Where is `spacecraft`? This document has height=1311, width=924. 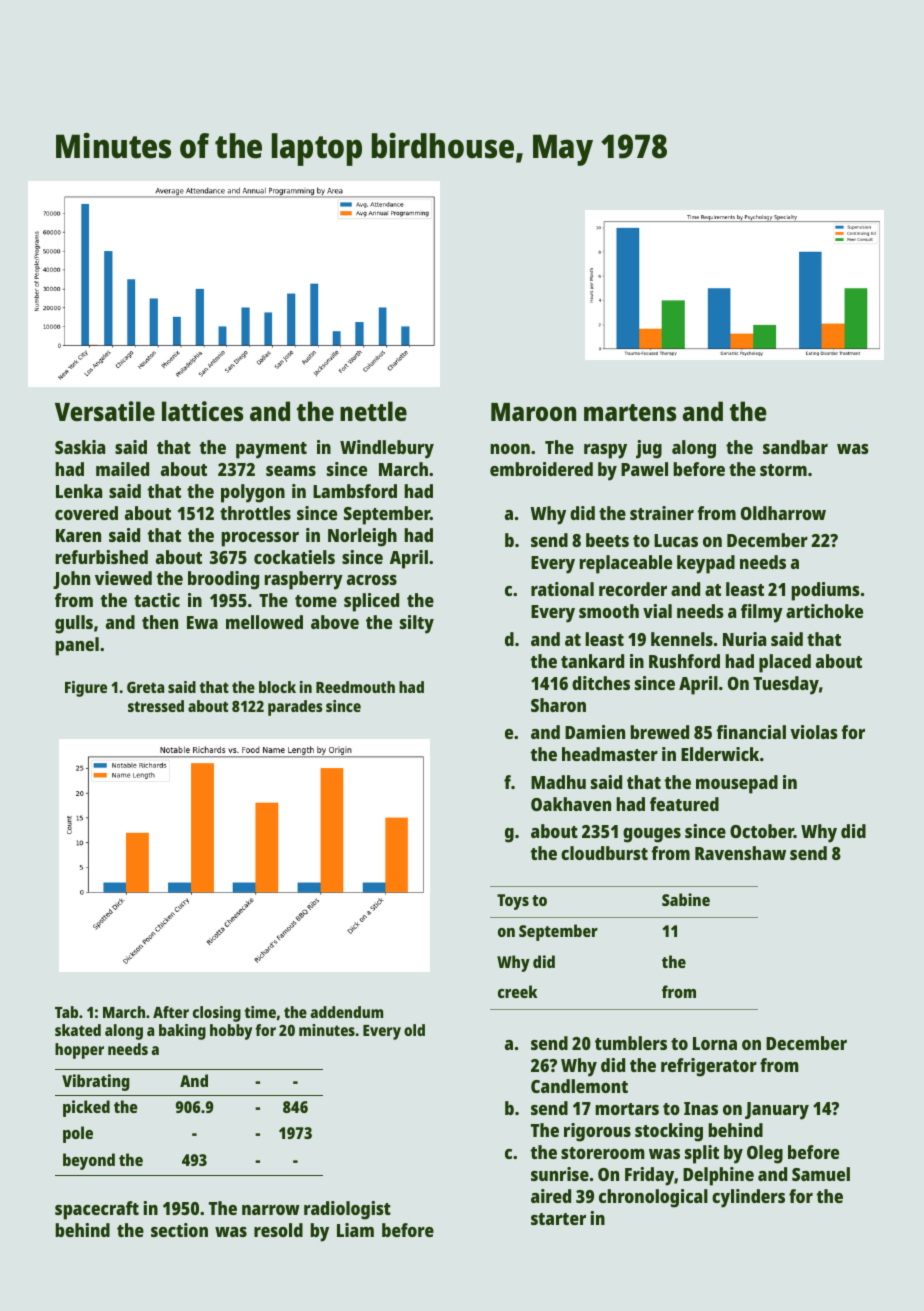 spacecraft is located at coordinates (97, 1210).
